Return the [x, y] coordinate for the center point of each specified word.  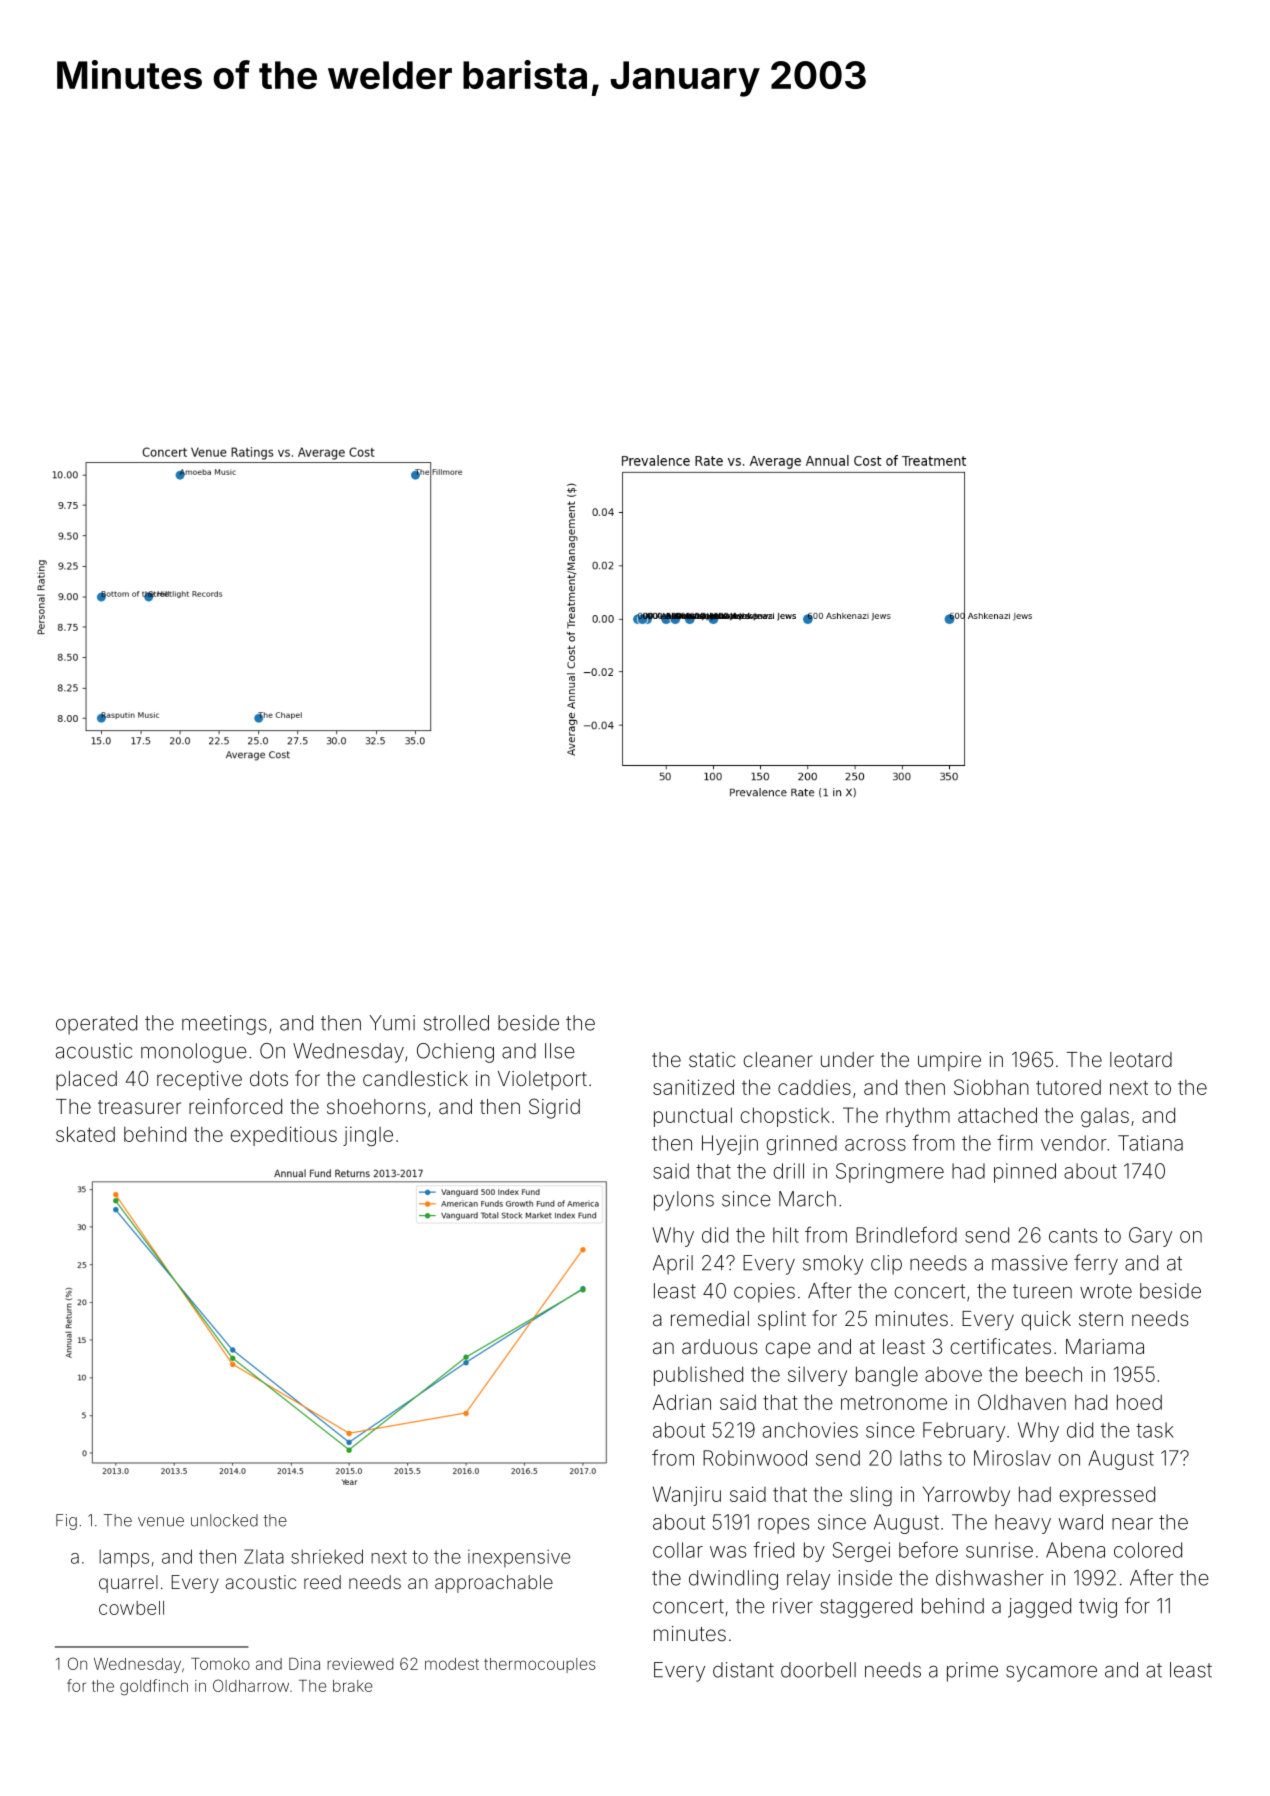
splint [782, 1320]
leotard [1141, 1059]
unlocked [224, 1520]
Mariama [1105, 1346]
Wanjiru [687, 1496]
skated [85, 1134]
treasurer [139, 1107]
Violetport [542, 1080]
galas [1105, 1117]
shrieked [327, 1556]
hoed [1139, 1402]
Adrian [682, 1402]
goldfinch [154, 1687]
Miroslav [1012, 1458]
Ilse [560, 1051]
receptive [199, 1080]
